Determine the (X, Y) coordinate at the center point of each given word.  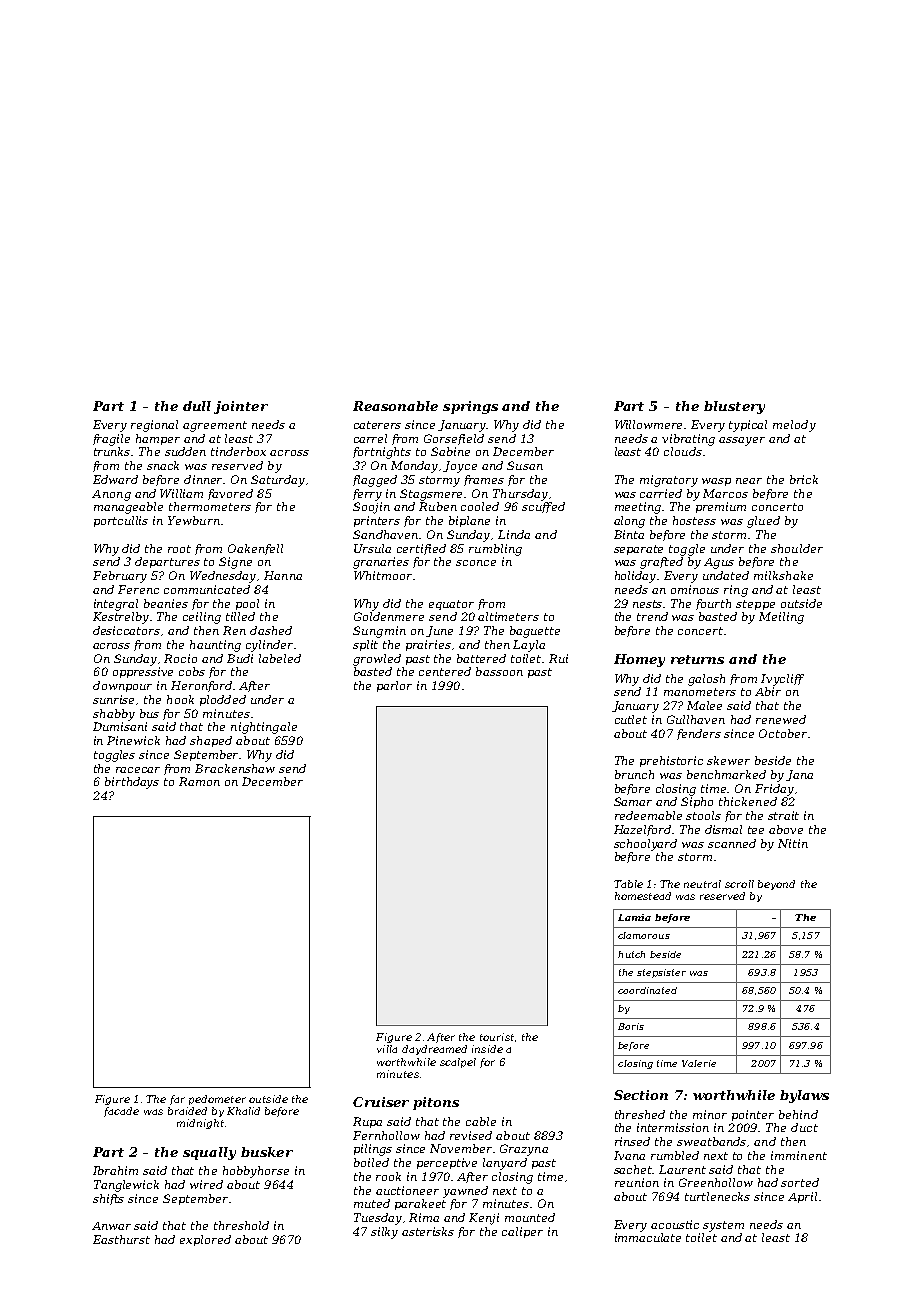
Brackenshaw (235, 768)
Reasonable (395, 406)
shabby (114, 715)
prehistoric (671, 761)
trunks (113, 451)
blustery (734, 407)
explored (205, 1240)
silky (384, 1233)
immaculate (648, 1237)
